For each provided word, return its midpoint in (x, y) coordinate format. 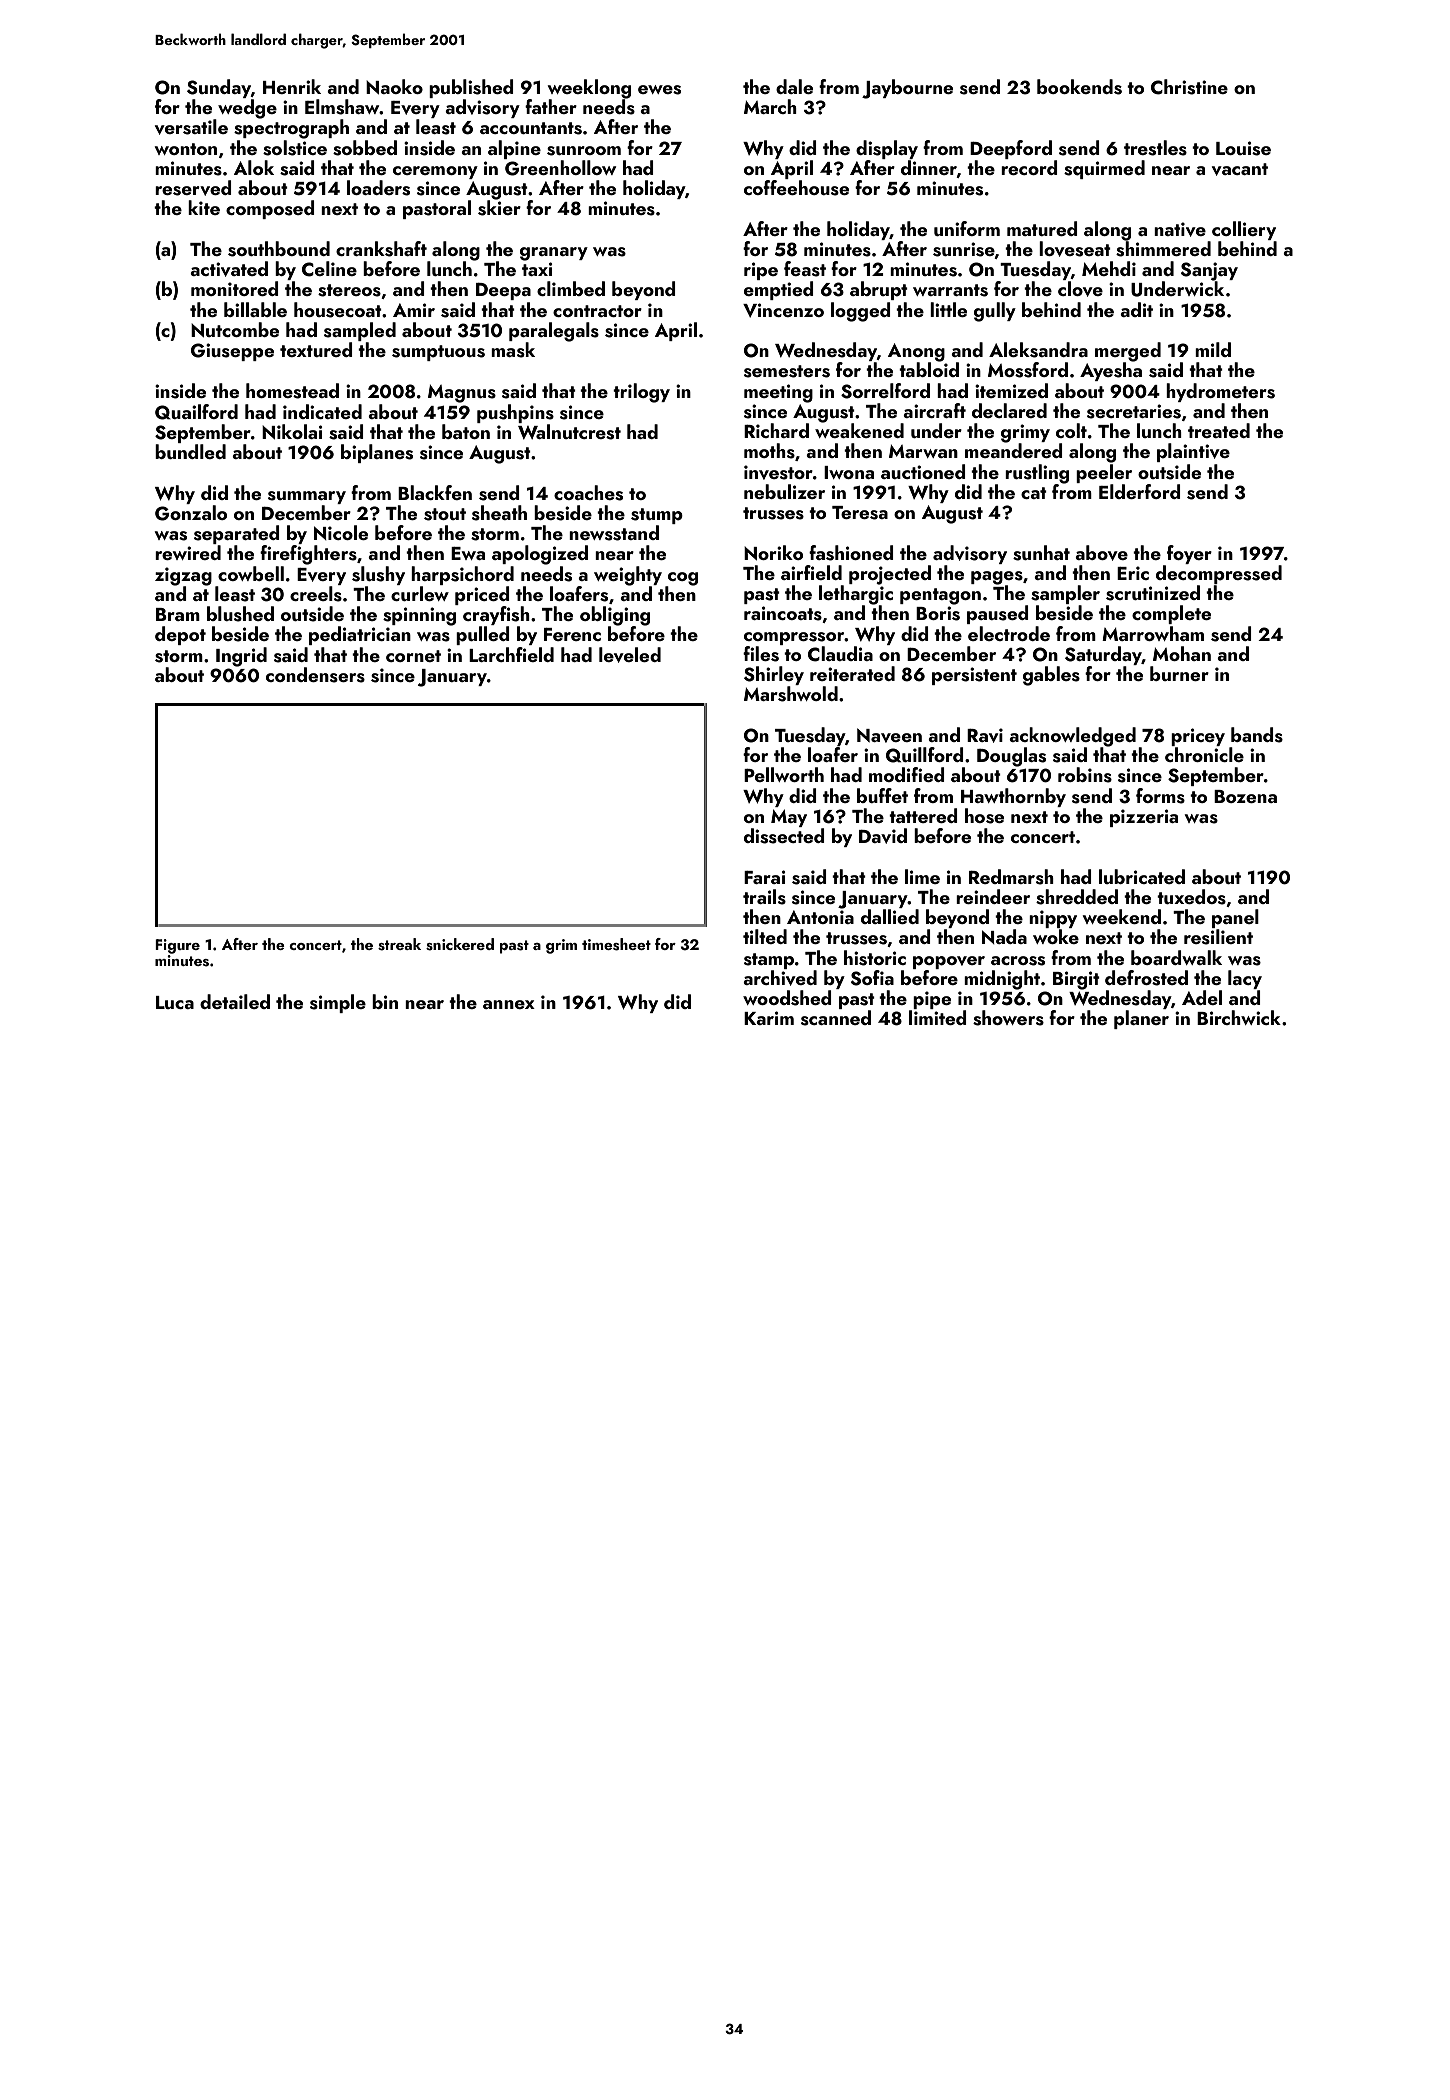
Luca (175, 1002)
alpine (514, 149)
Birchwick (1239, 1017)
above (1101, 553)
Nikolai (292, 431)
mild (1213, 349)
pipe (932, 1000)
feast (805, 269)
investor (778, 472)
